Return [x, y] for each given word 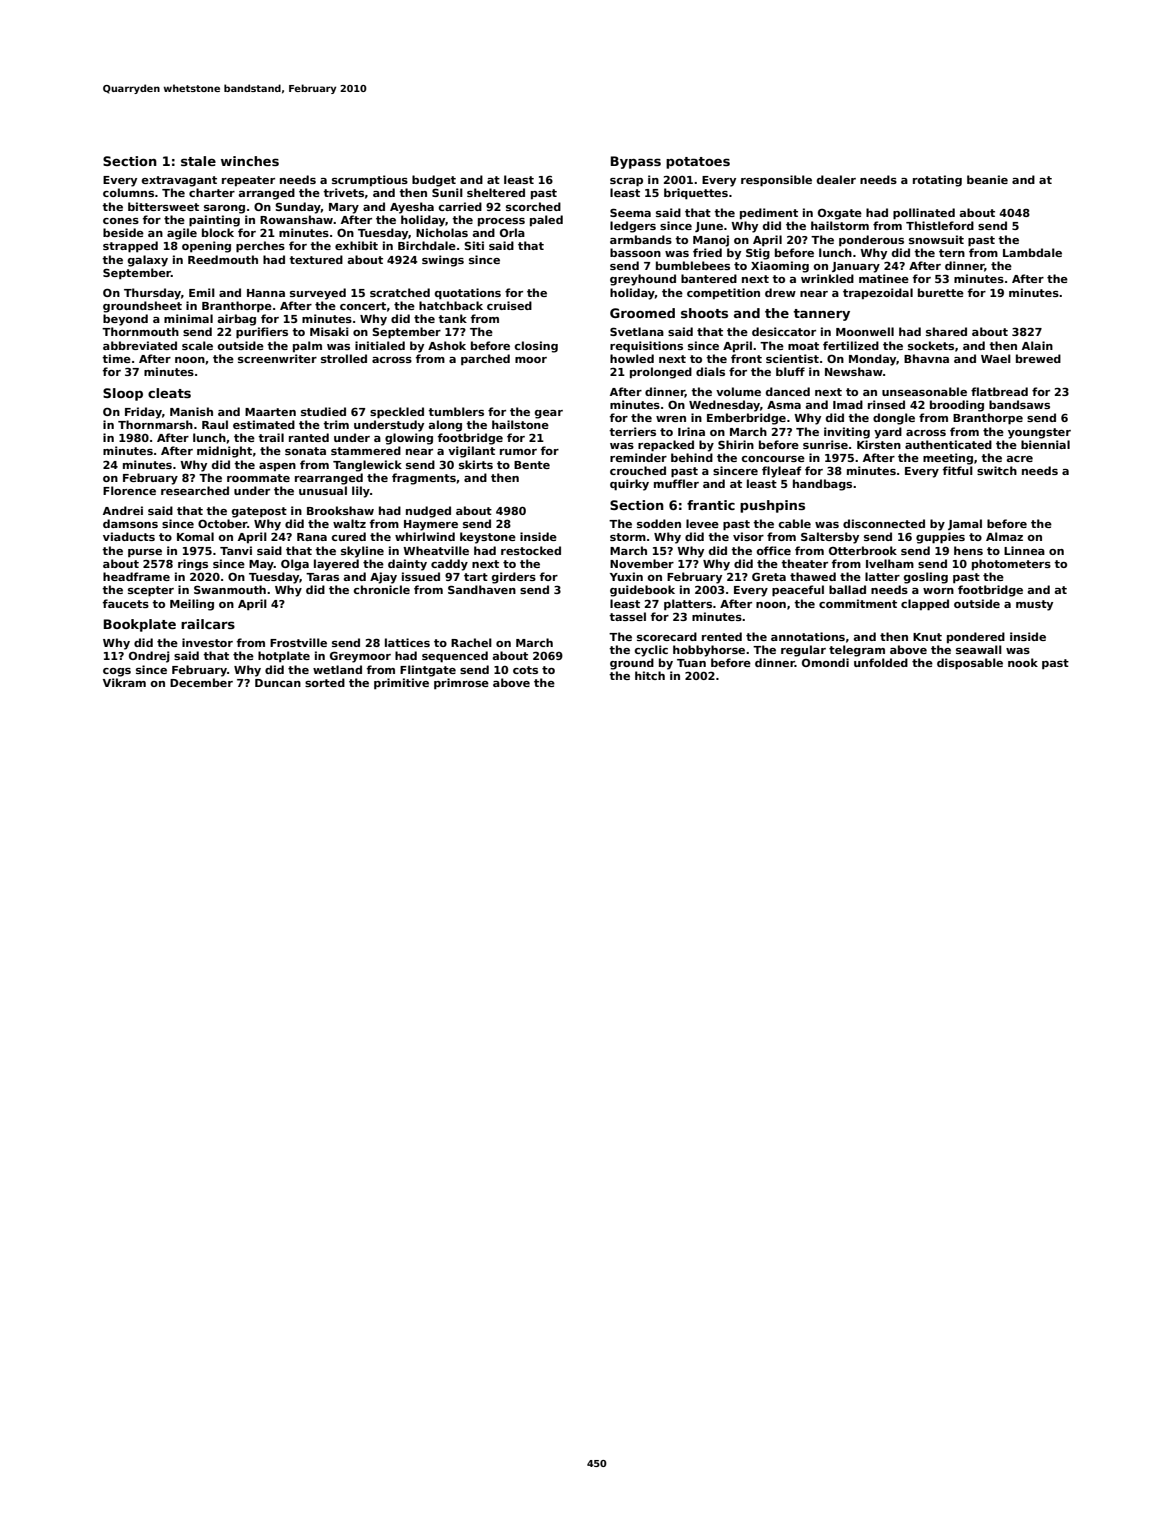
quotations [468, 294]
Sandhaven [482, 589]
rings [193, 565]
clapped [925, 605]
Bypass [636, 162]
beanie [987, 179]
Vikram [124, 682]
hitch [650, 675]
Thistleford [940, 225]
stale [198, 161]
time [116, 358]
